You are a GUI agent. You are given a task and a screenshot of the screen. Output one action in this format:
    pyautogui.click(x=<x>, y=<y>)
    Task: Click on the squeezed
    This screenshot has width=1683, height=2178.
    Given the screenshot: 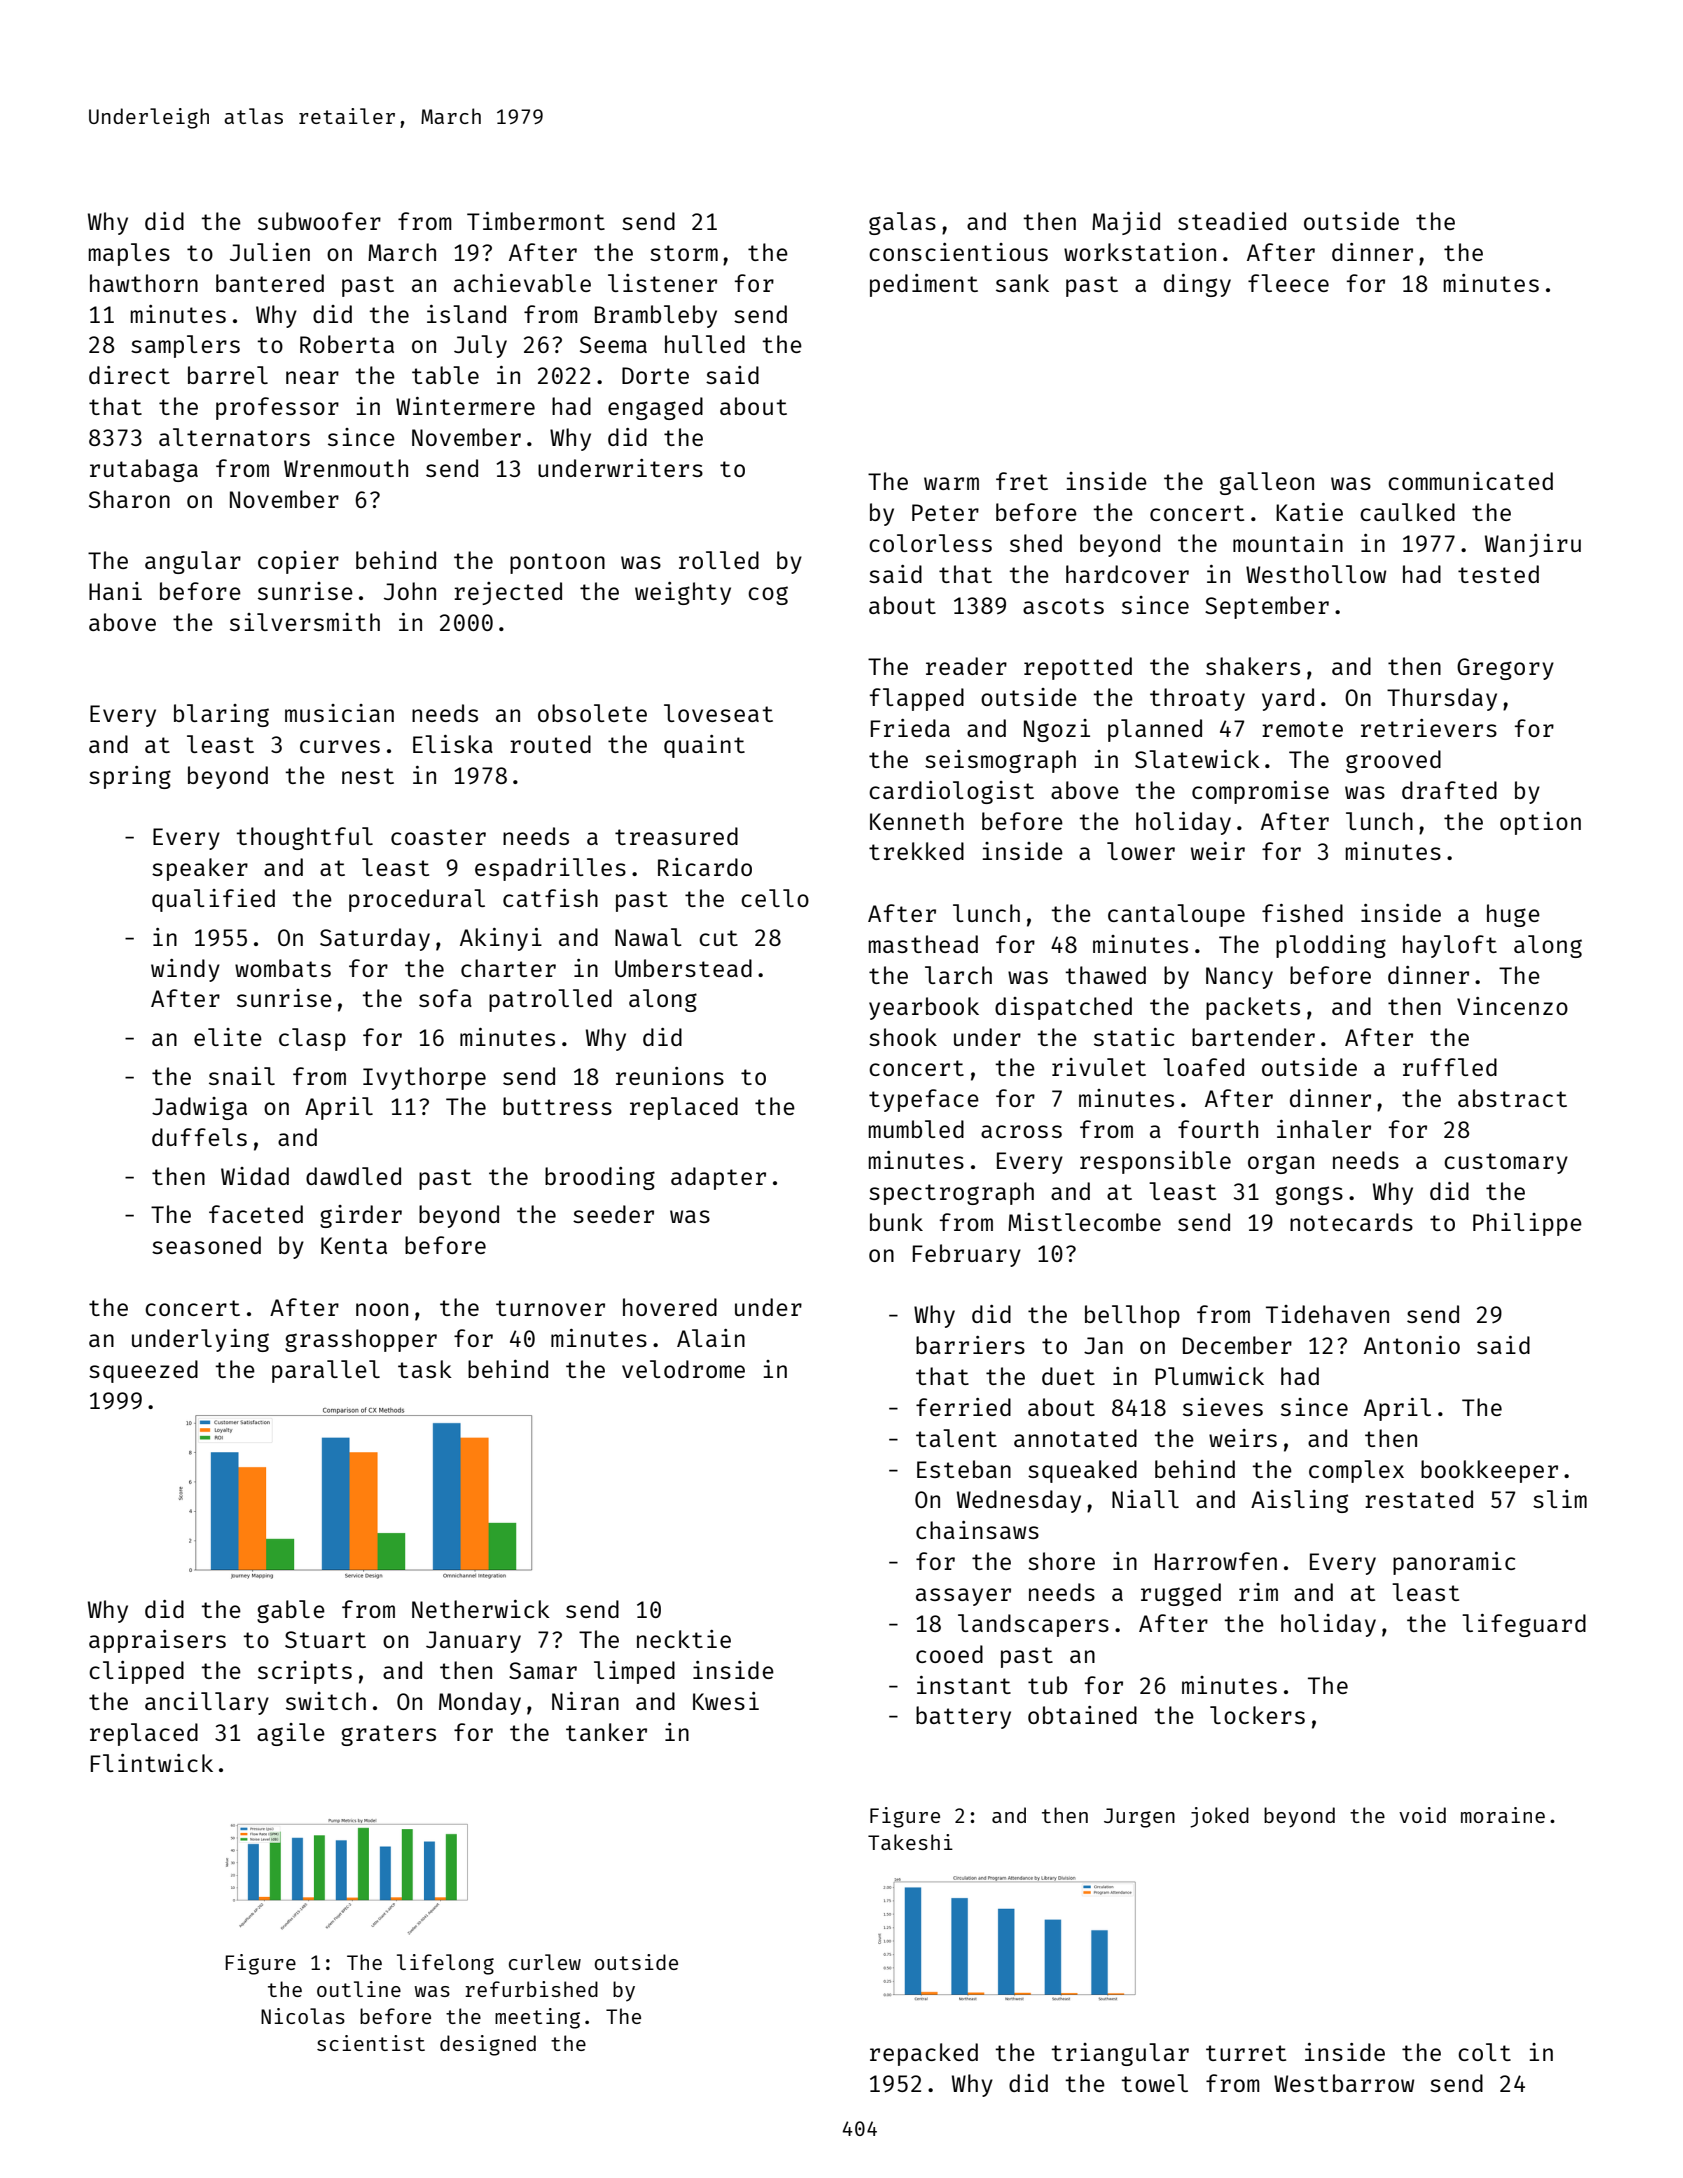 What is the action you would take?
    pyautogui.click(x=143, y=1371)
